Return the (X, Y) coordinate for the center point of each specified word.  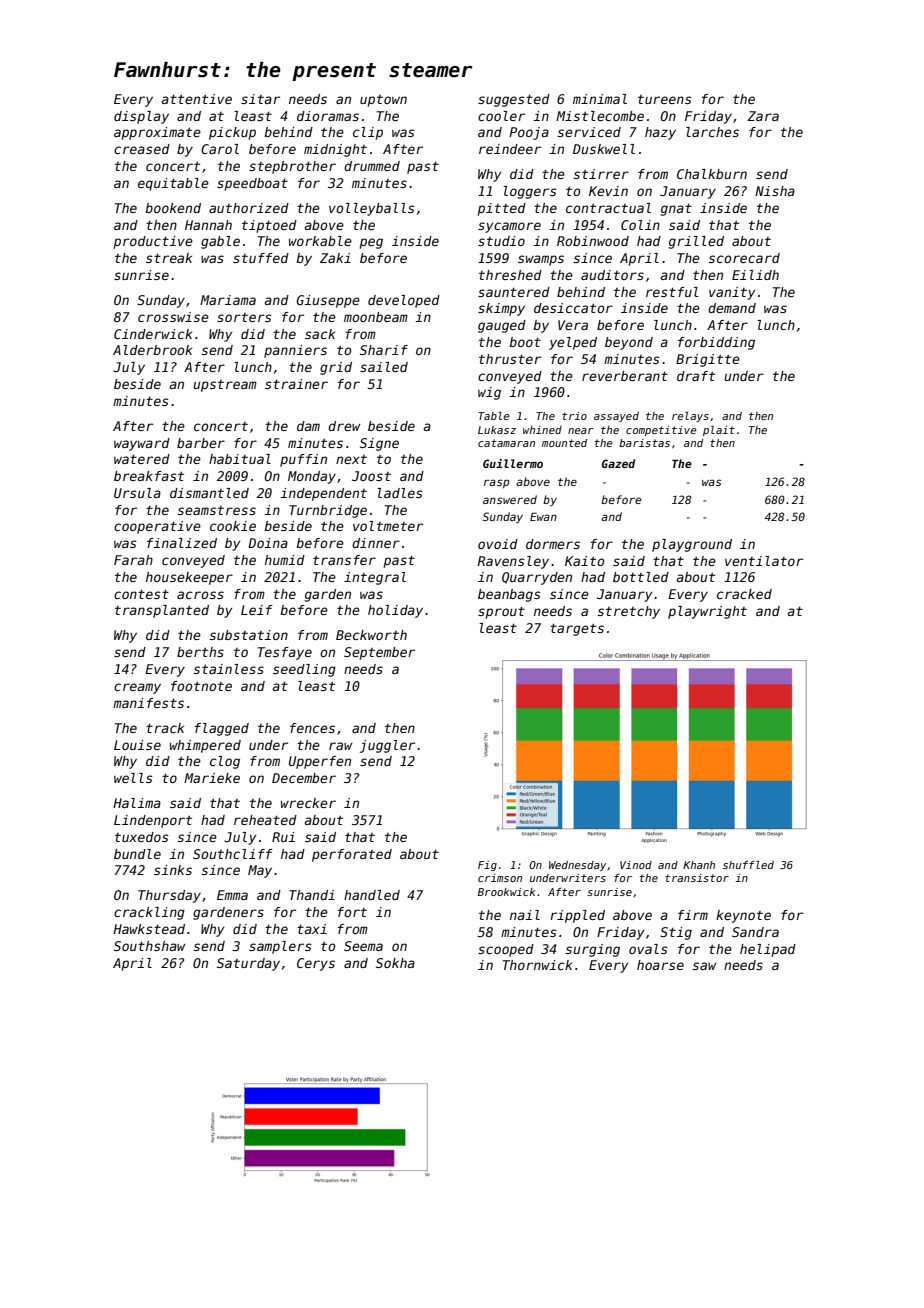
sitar (260, 99)
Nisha (775, 191)
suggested (514, 100)
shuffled (748, 865)
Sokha (395, 963)
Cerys (316, 964)
